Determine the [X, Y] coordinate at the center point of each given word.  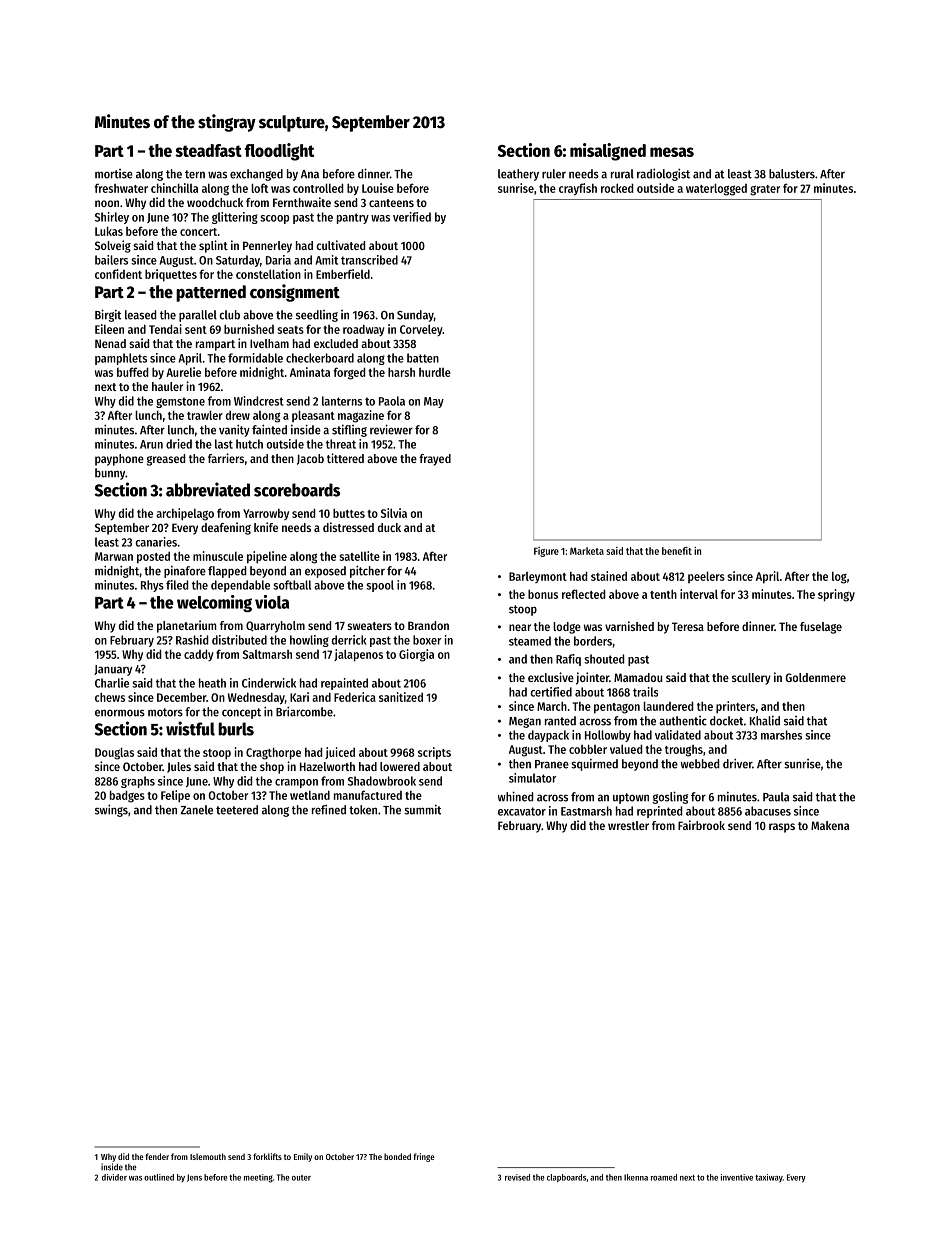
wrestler [628, 825]
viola [272, 602]
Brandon [428, 625]
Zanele [196, 810]
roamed [664, 1177]
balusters [792, 174]
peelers [706, 577]
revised [517, 1177]
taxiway [769, 1178]
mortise [114, 174]
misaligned [608, 152]
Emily [303, 1157]
